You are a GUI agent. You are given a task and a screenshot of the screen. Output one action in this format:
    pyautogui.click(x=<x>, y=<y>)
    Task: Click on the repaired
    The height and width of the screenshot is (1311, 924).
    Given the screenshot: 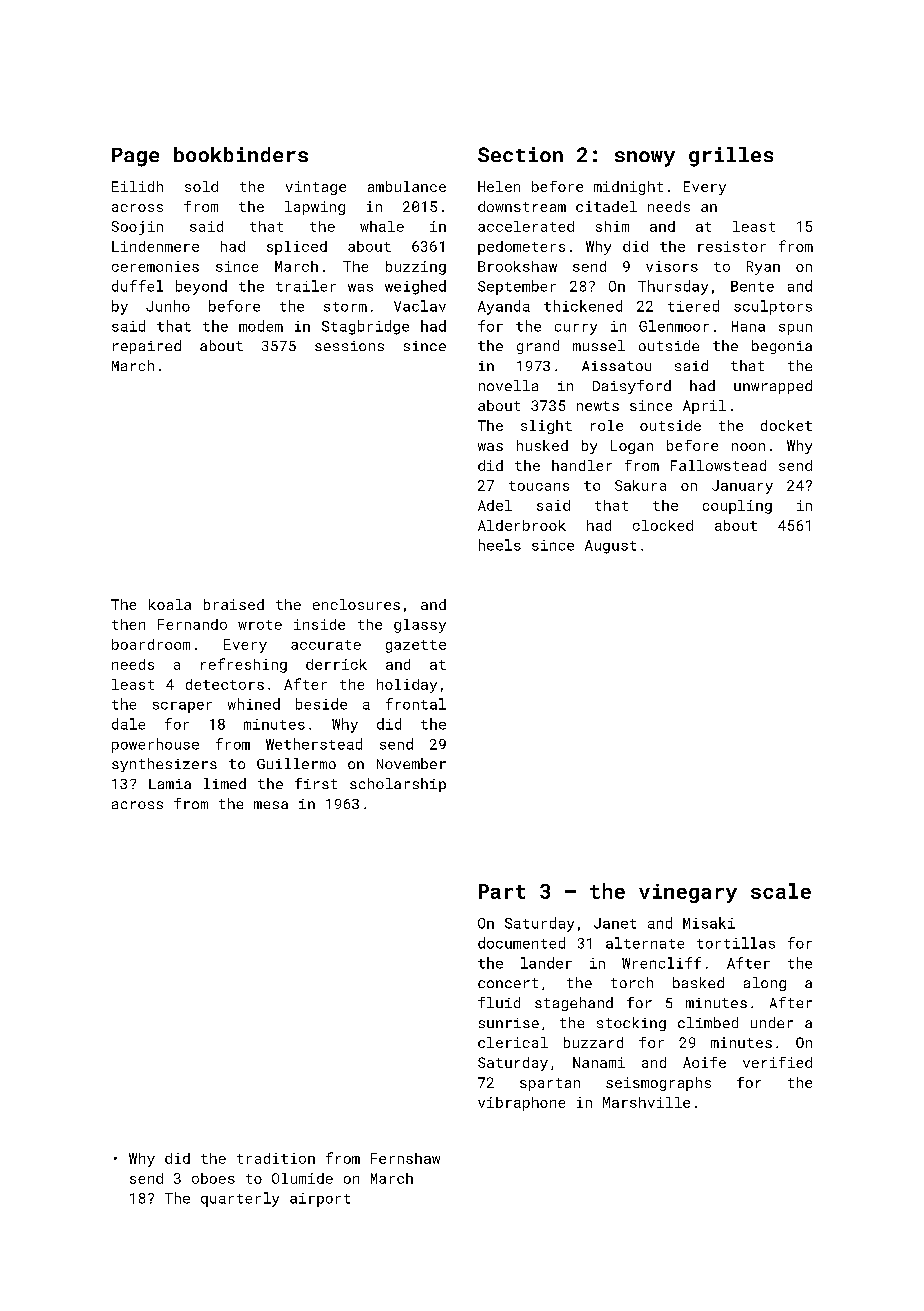 What is the action you would take?
    pyautogui.click(x=147, y=347)
